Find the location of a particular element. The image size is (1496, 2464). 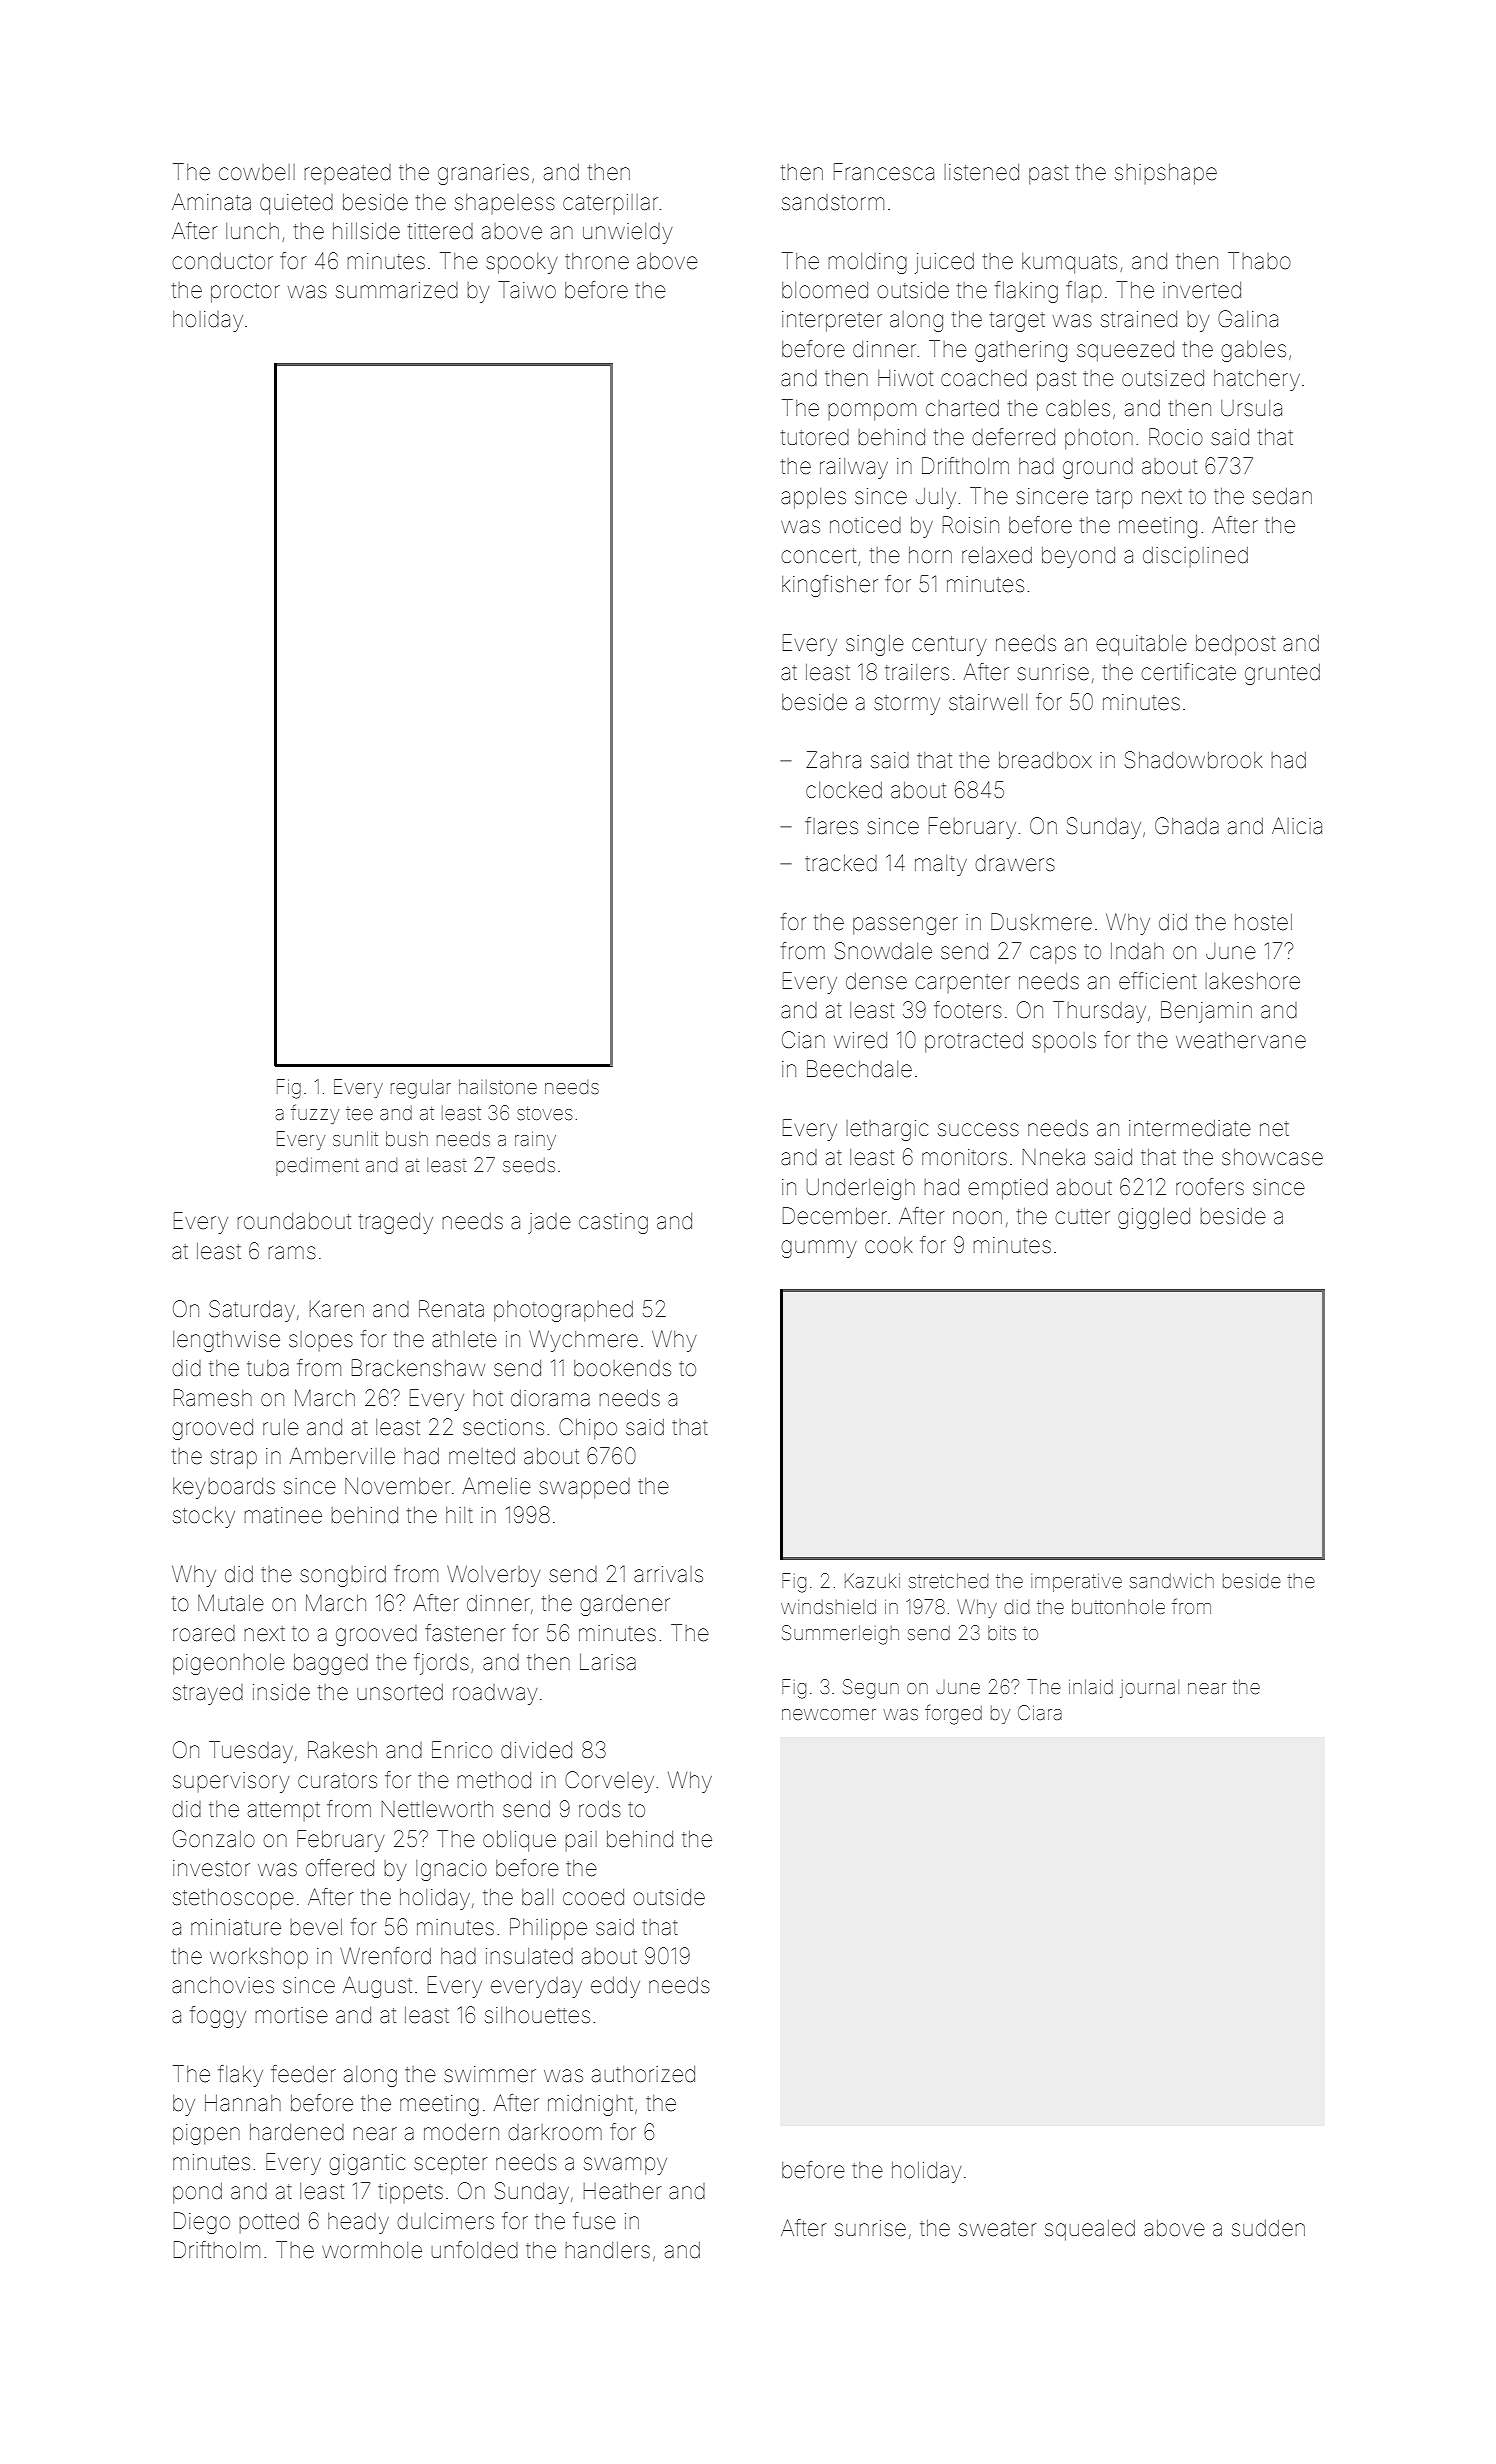

Francesca is located at coordinates (884, 172).
